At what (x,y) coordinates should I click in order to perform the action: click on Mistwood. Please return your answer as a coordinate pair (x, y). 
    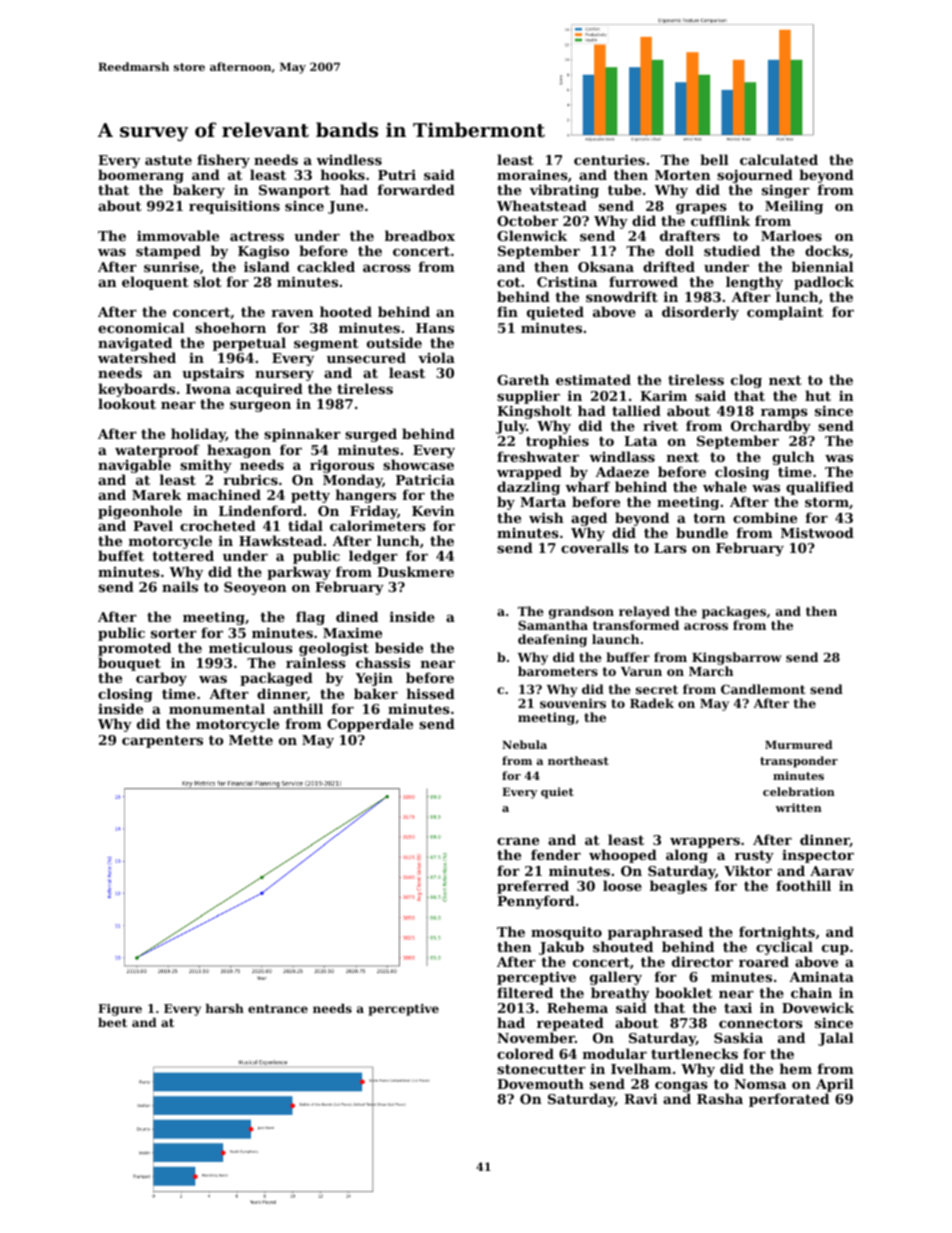
    Looking at the image, I should click on (817, 532).
